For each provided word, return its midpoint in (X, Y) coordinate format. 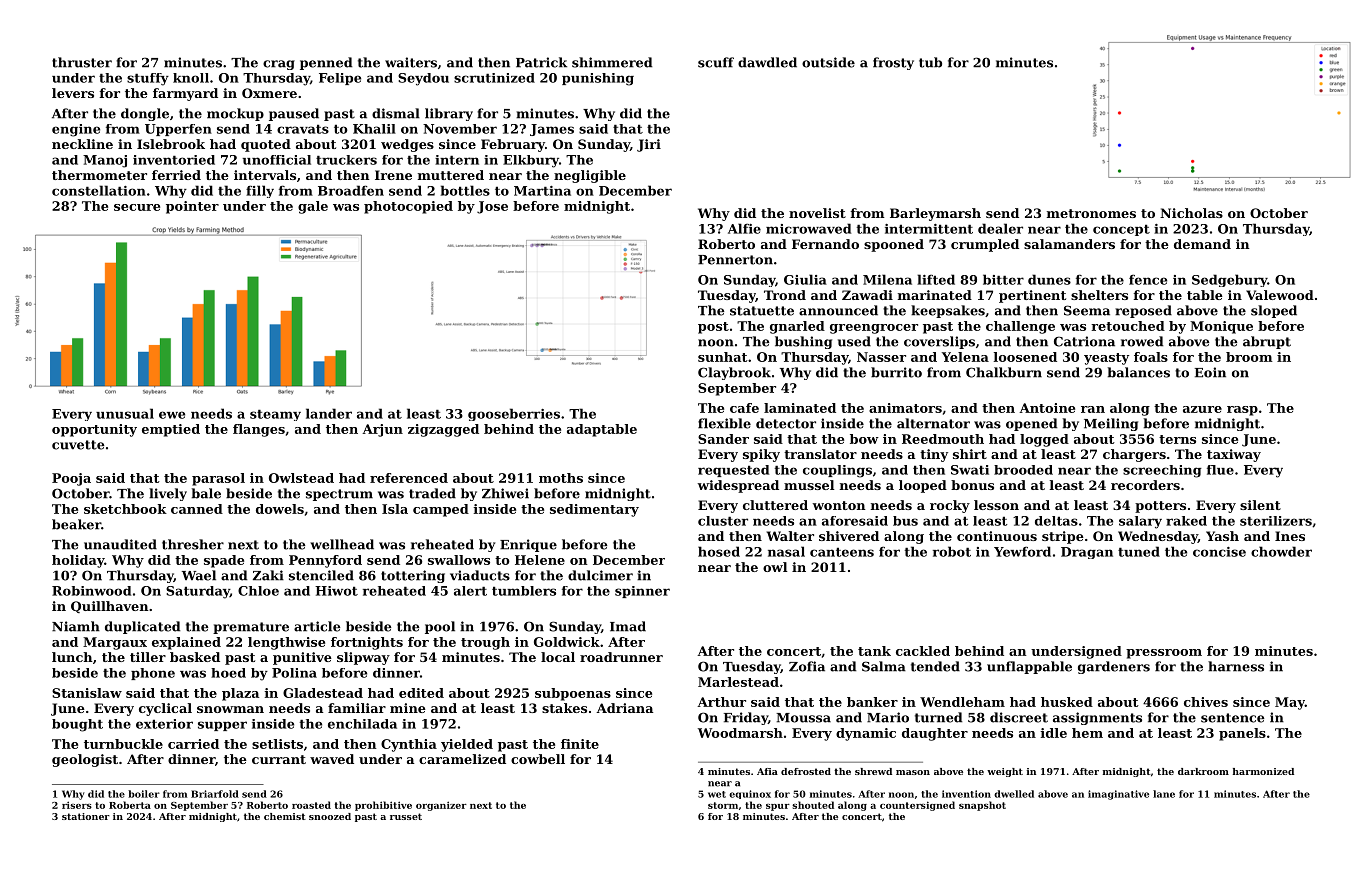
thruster (82, 62)
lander (329, 413)
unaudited (120, 544)
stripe (1063, 537)
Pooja (71, 479)
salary (1140, 522)
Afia (767, 771)
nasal (786, 551)
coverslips (939, 342)
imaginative (1118, 795)
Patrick (541, 62)
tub (930, 62)
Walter (790, 536)
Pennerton (735, 260)
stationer (86, 816)
